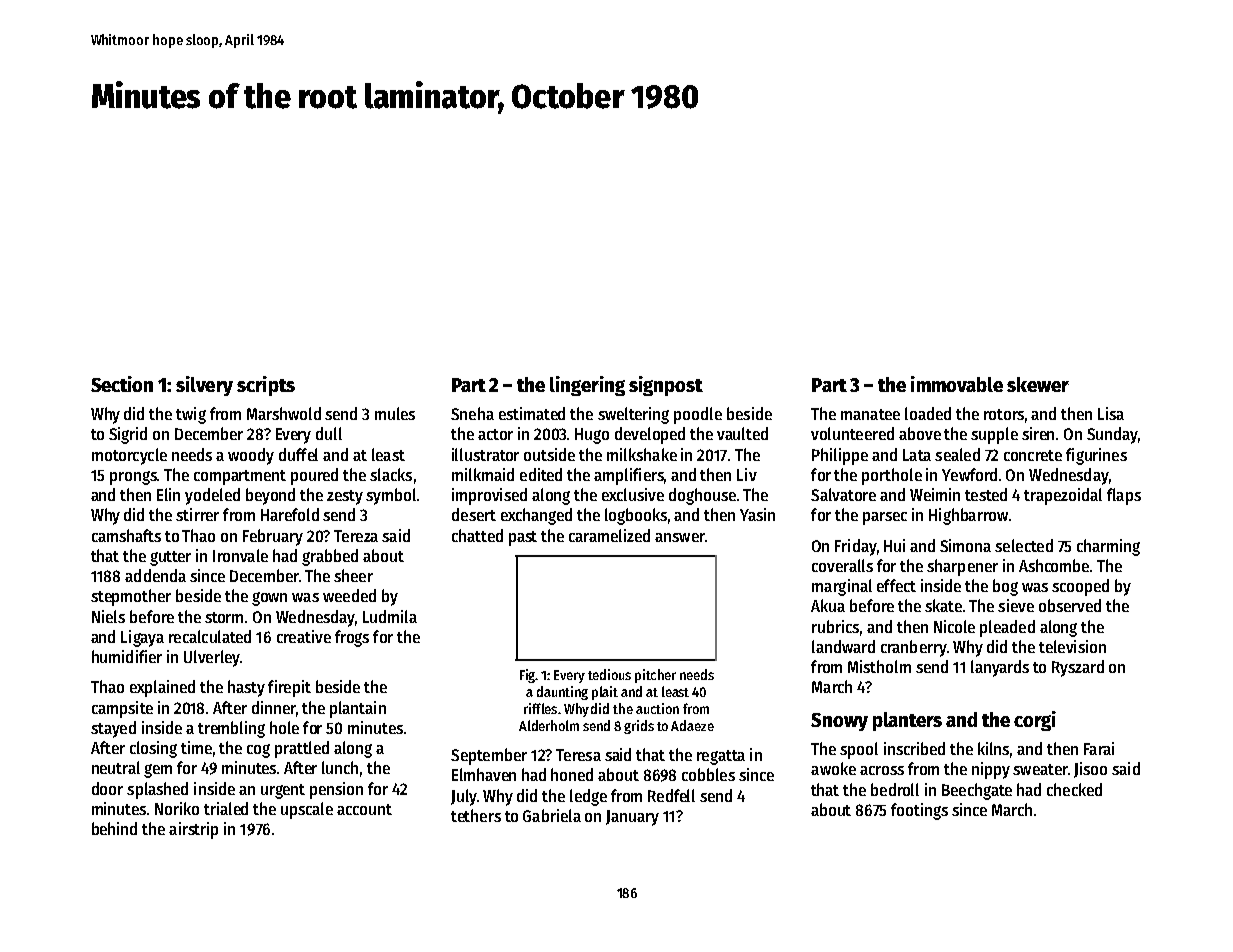 The width and height of the screenshot is (1233, 952). What do you see at coordinates (1035, 721) in the screenshot?
I see `corgi` at bounding box center [1035, 721].
